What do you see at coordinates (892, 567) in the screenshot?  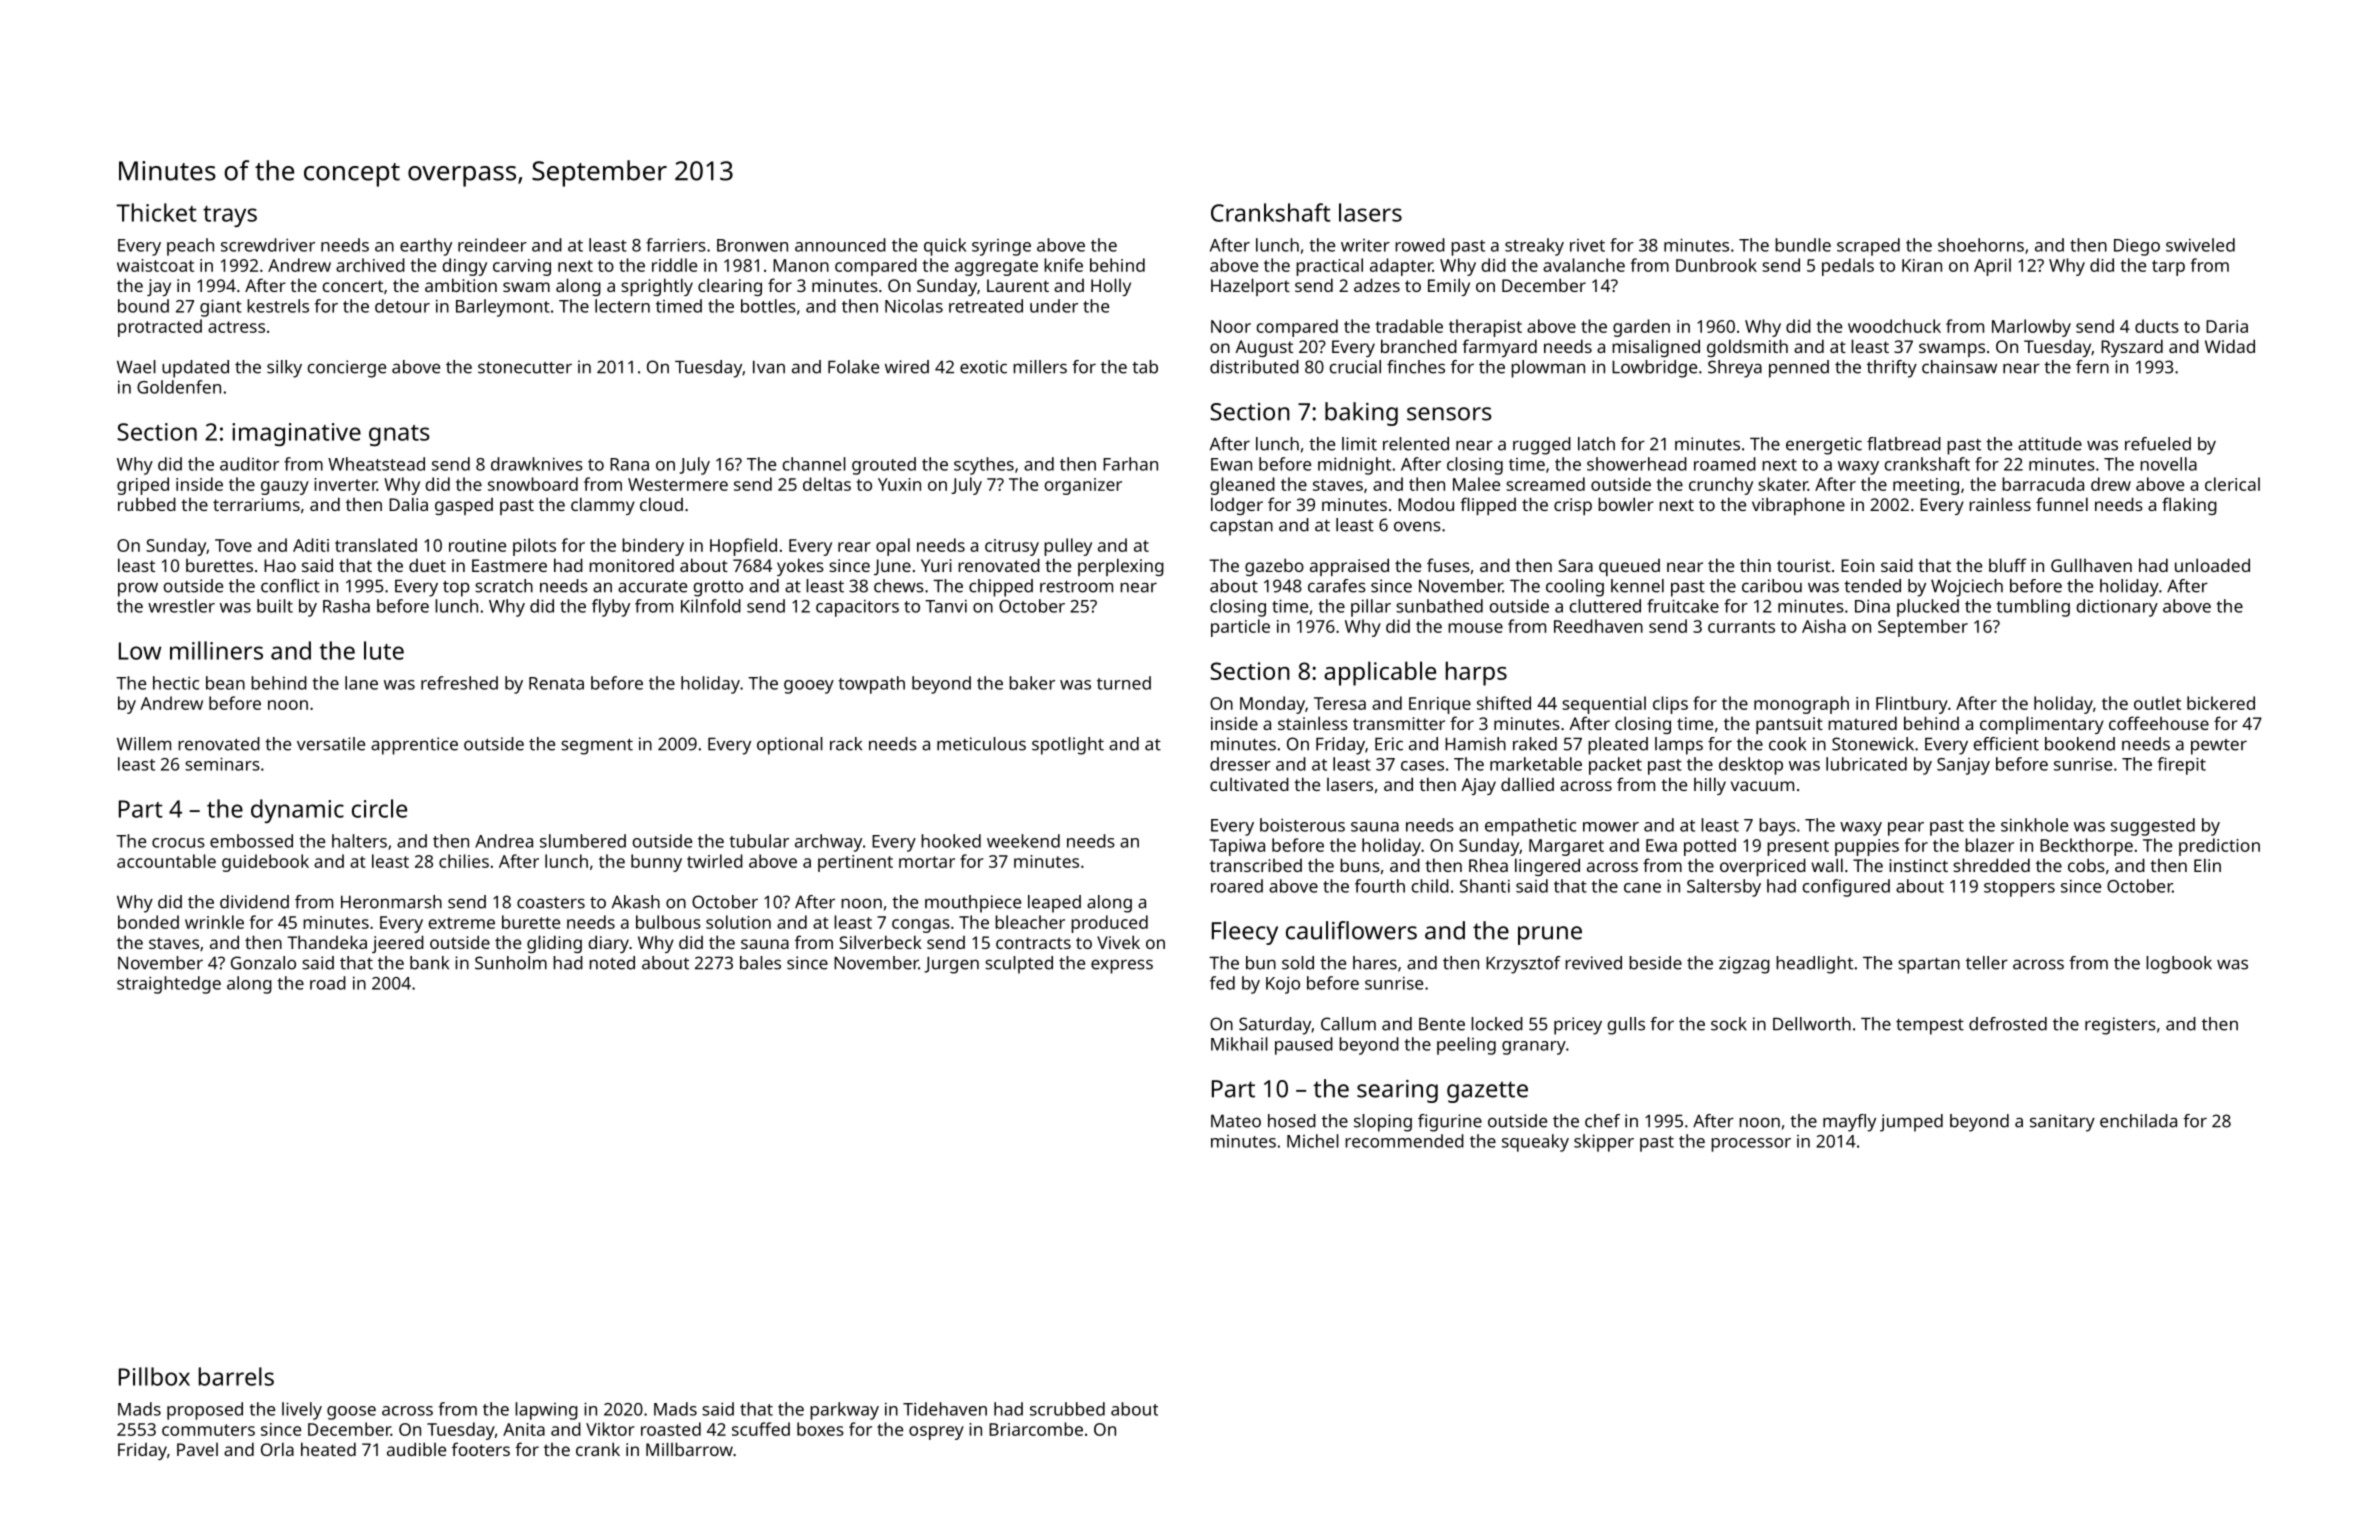 I see `June` at bounding box center [892, 567].
